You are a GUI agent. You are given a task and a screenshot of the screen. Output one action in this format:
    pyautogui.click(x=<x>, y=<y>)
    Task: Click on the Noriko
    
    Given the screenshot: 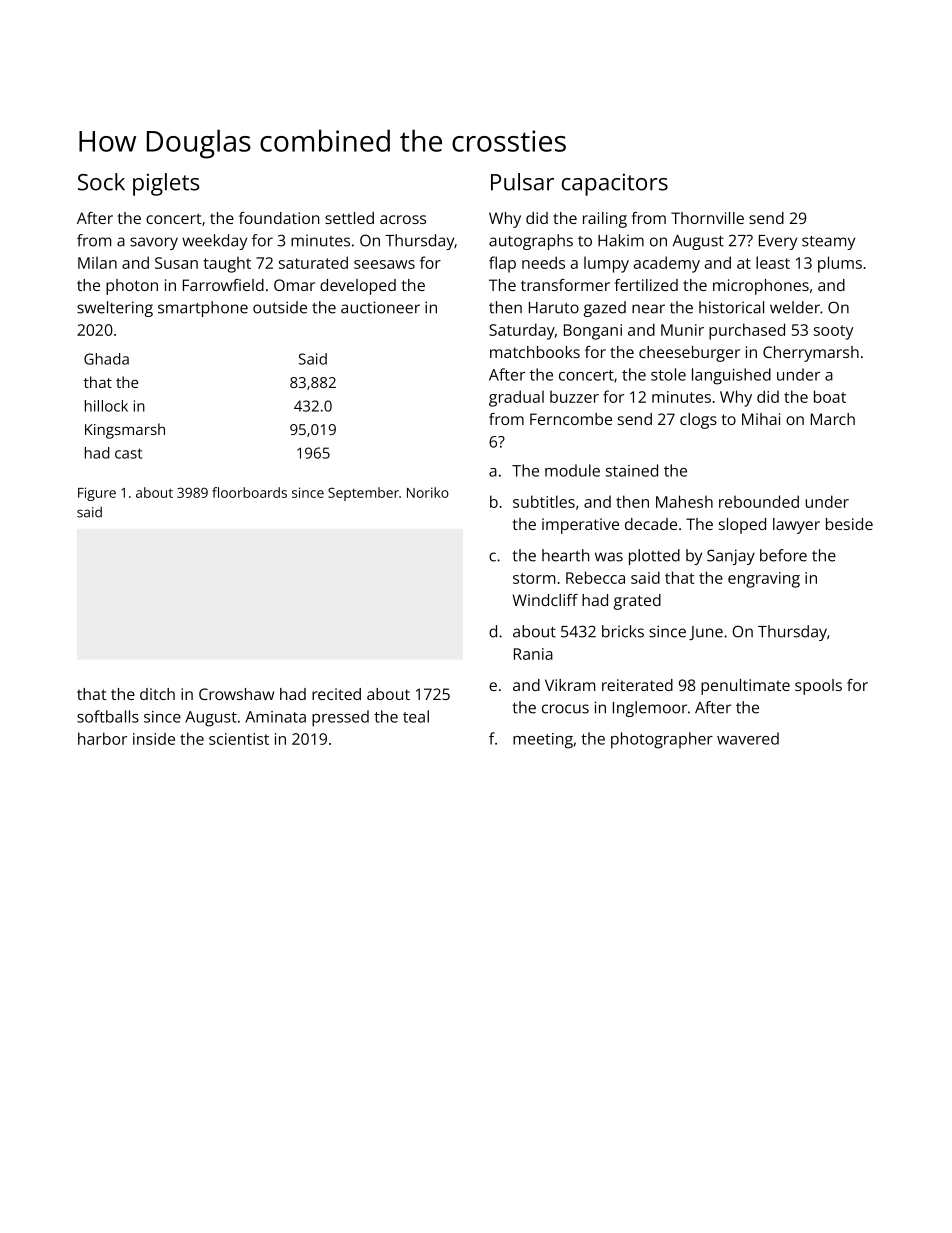 What is the action you would take?
    pyautogui.click(x=428, y=492)
